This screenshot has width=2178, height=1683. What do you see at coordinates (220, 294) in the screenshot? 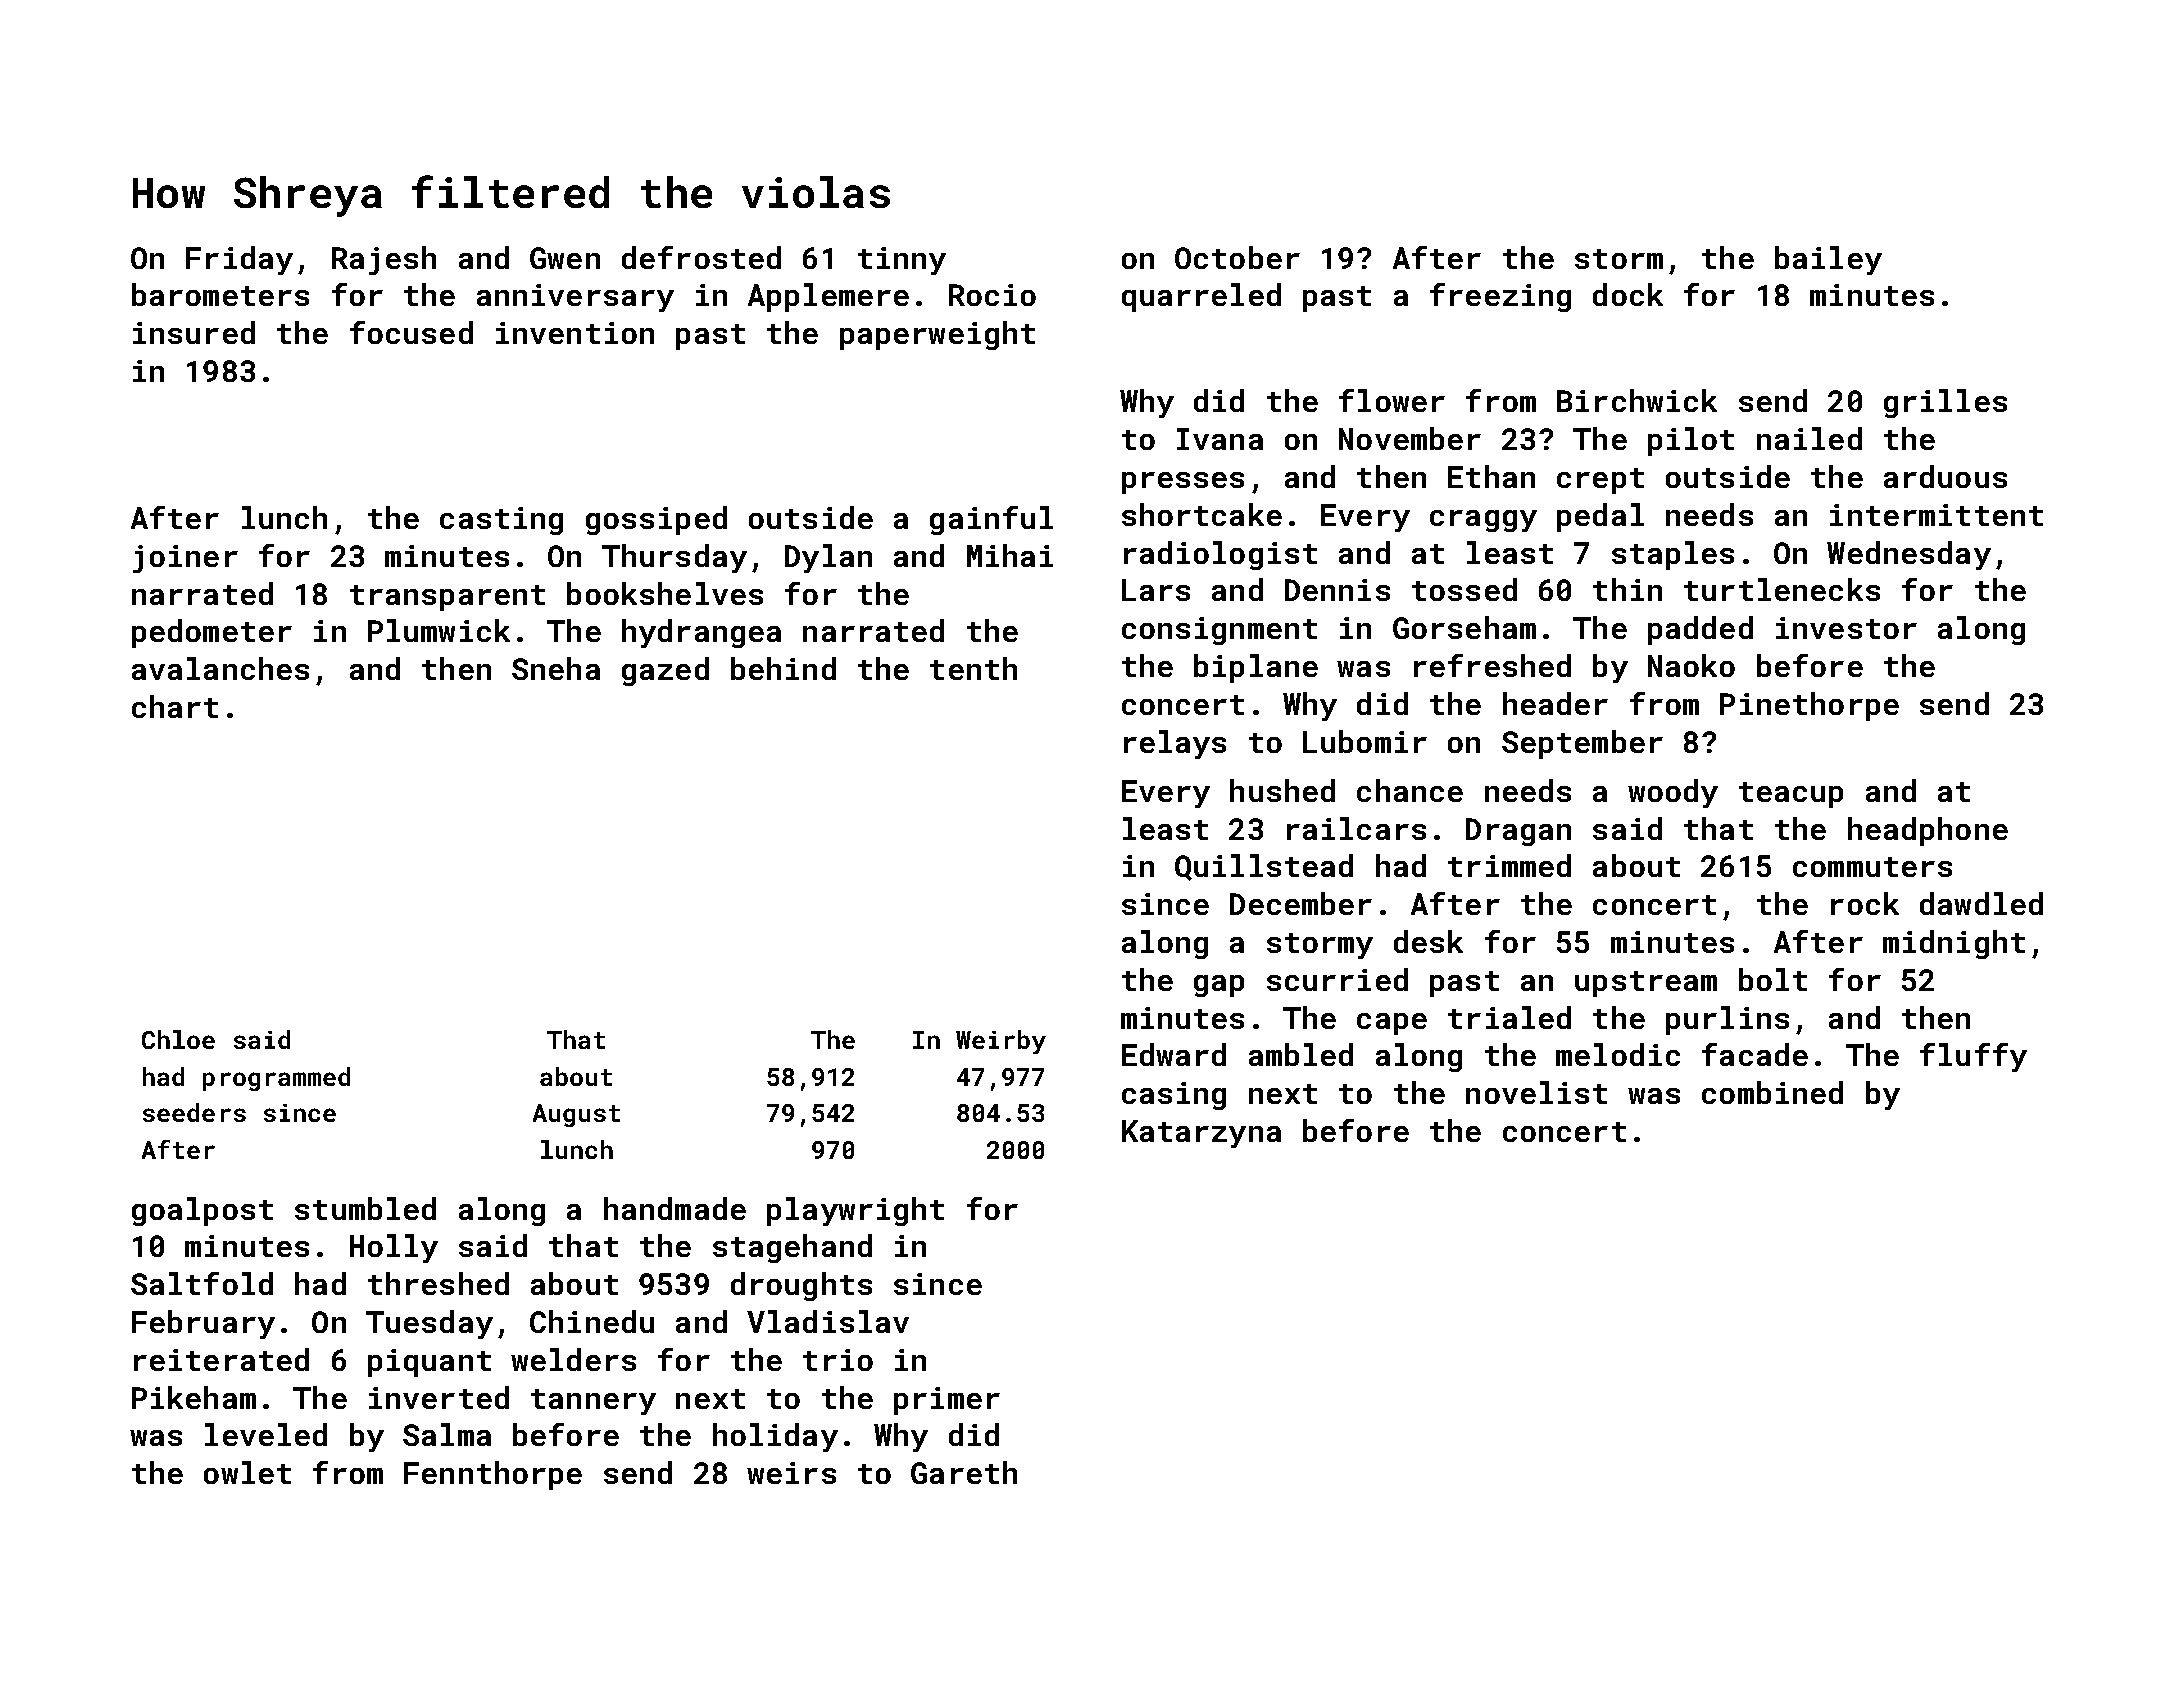
I see `barometers` at bounding box center [220, 294].
